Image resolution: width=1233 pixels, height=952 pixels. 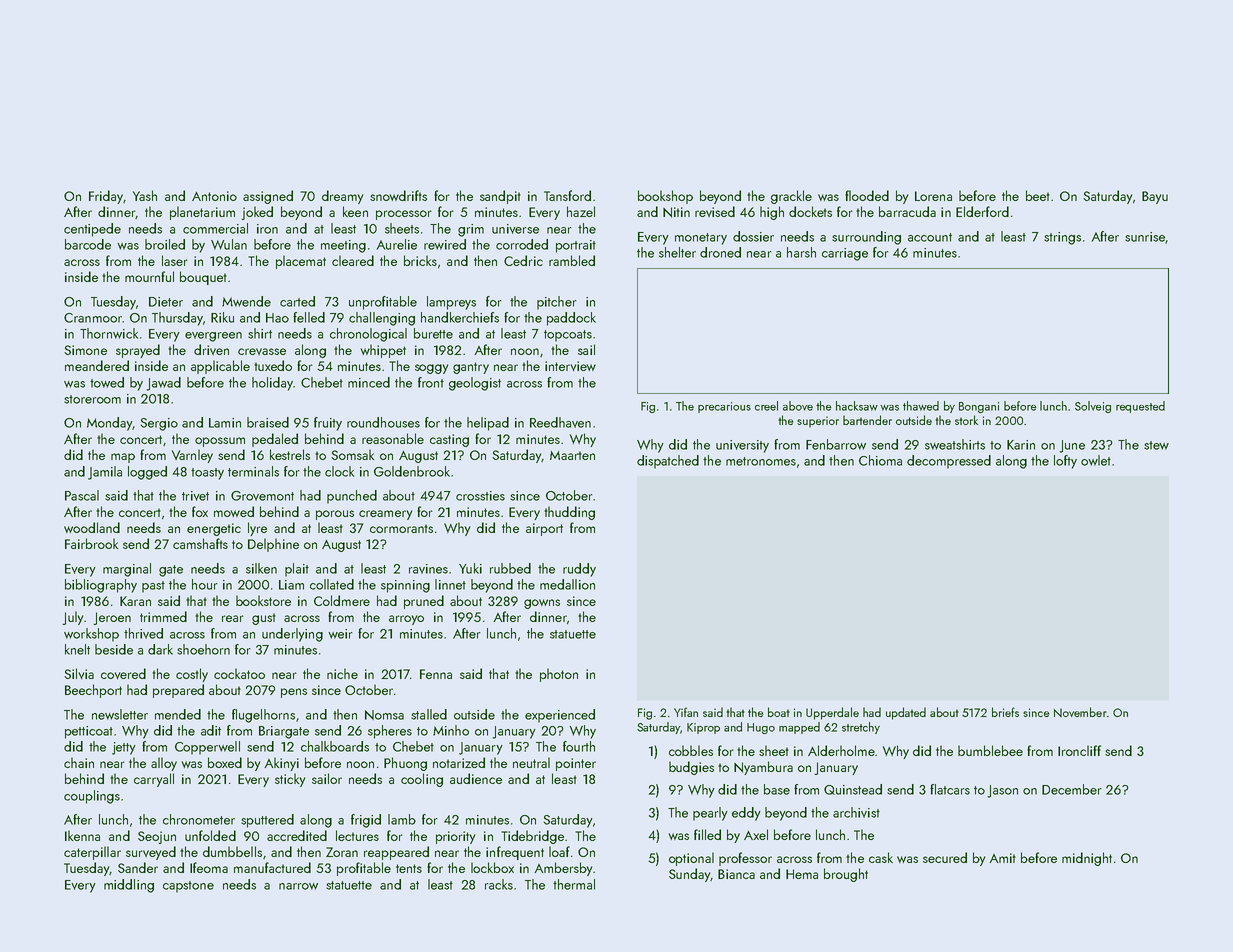 What do you see at coordinates (166, 302) in the image?
I see `Dieter` at bounding box center [166, 302].
